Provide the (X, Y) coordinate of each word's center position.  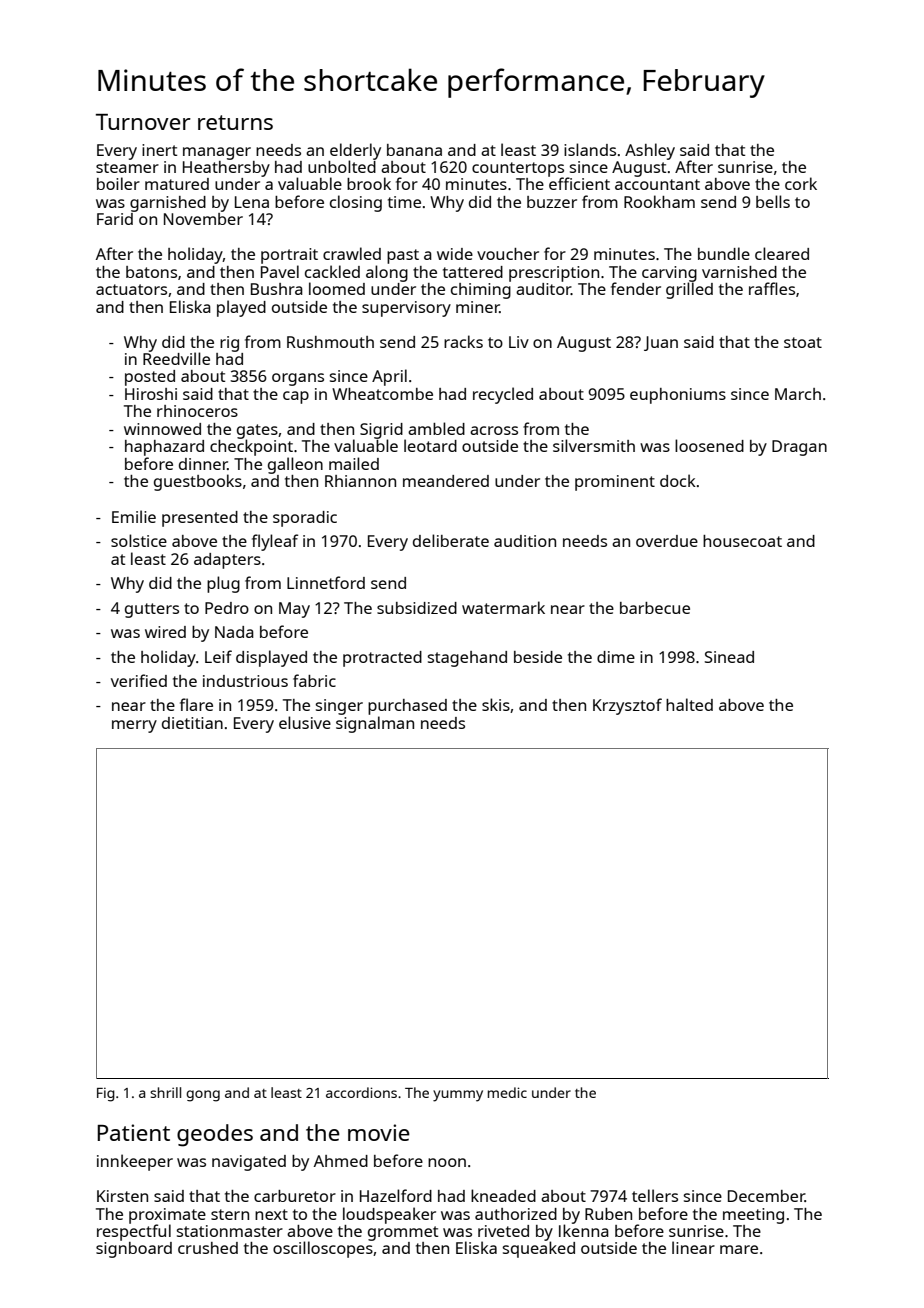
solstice (139, 540)
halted (689, 704)
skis (496, 704)
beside (538, 657)
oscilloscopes (323, 1249)
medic (507, 1092)
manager (217, 153)
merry (134, 726)
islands (590, 149)
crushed (208, 1248)
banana (414, 150)
